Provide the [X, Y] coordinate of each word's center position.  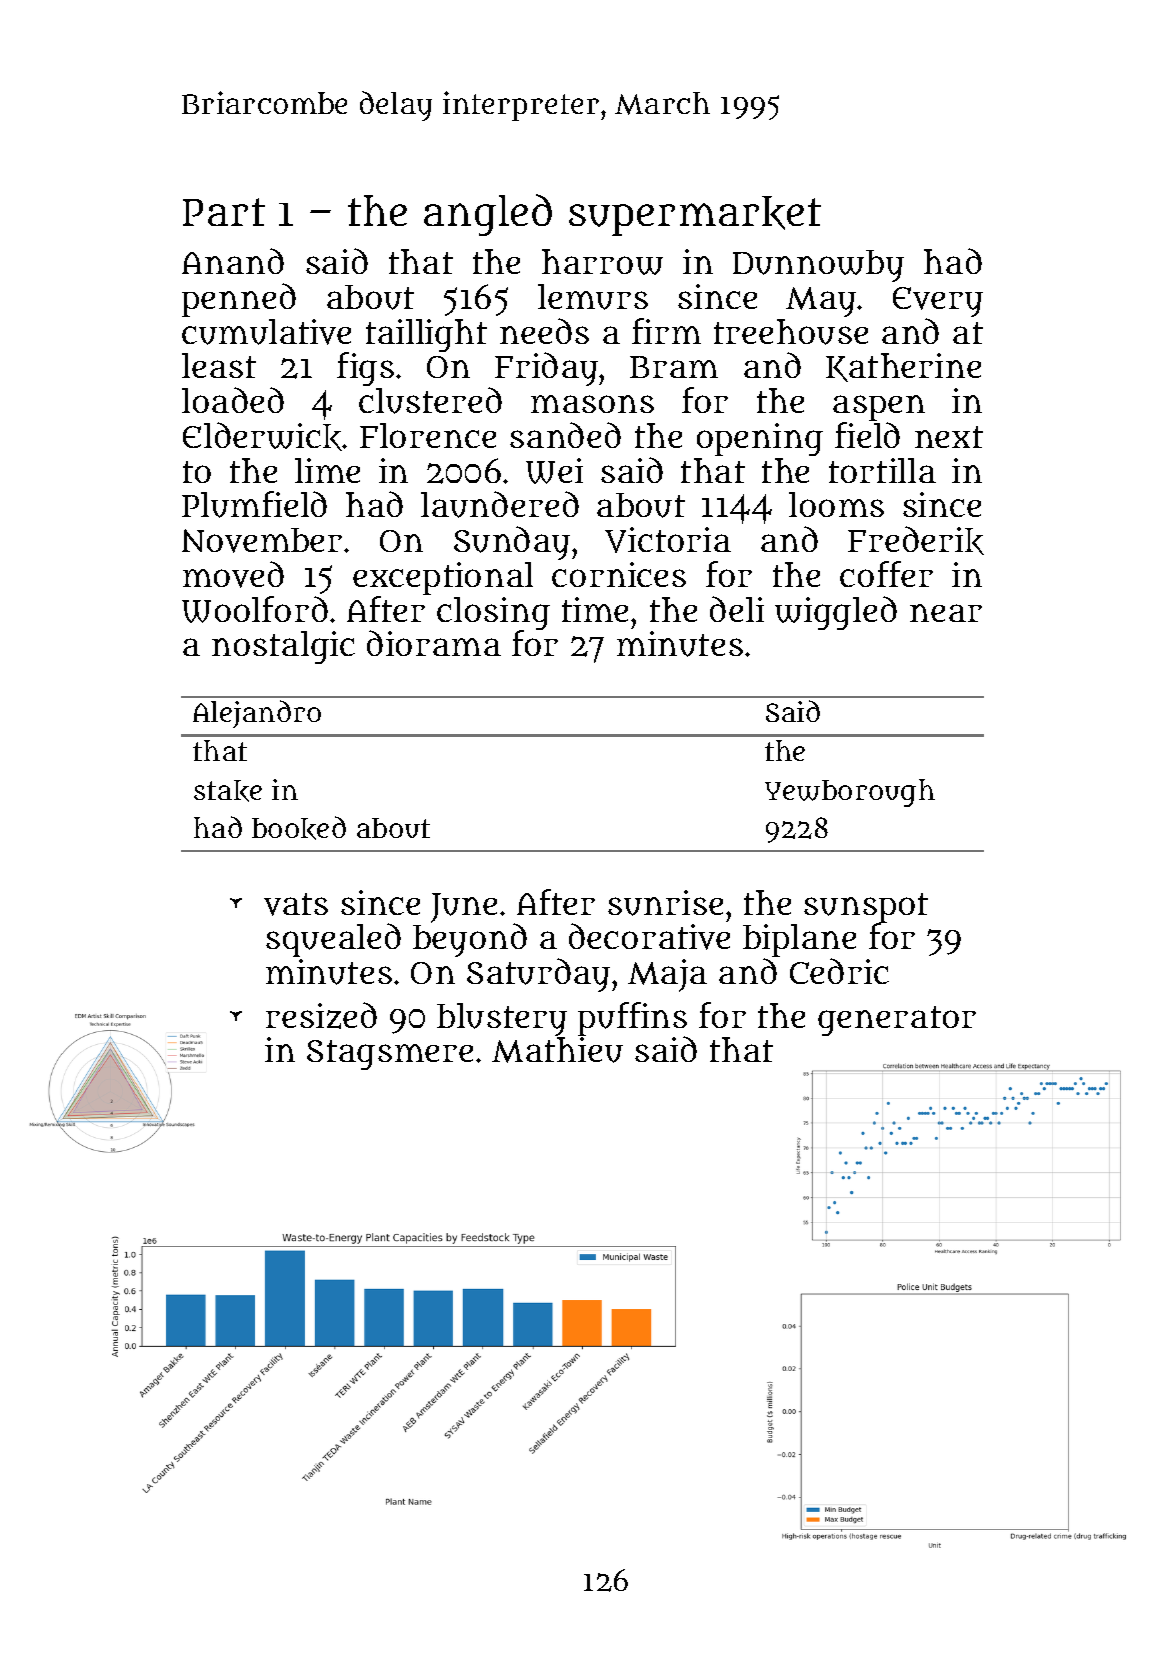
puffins [632, 1019]
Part [224, 212]
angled [488, 215]
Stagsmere [390, 1055]
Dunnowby [818, 266]
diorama [434, 643]
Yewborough [850, 793]
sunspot [866, 908]
